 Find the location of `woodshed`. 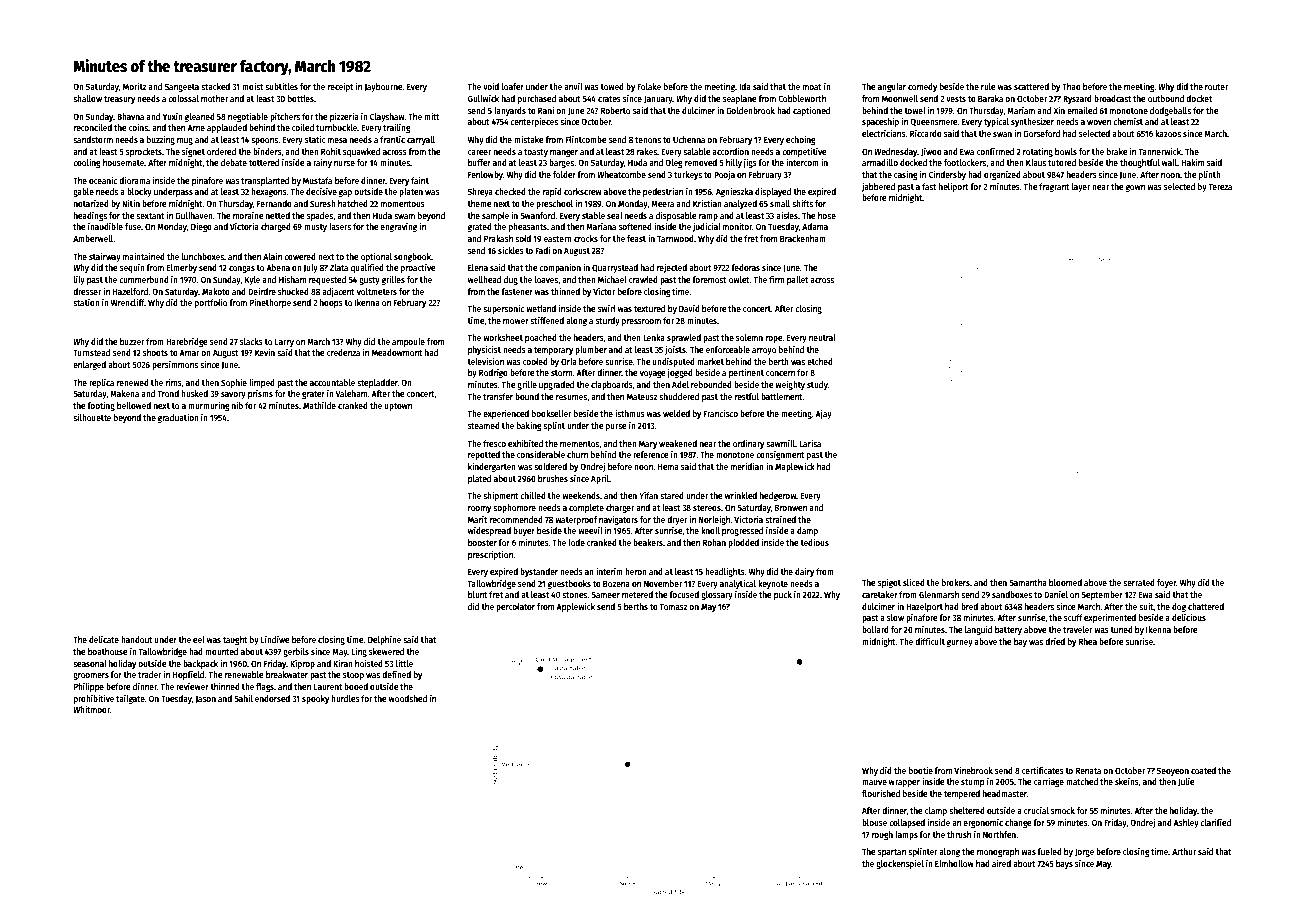

woodshed is located at coordinates (408, 698).
